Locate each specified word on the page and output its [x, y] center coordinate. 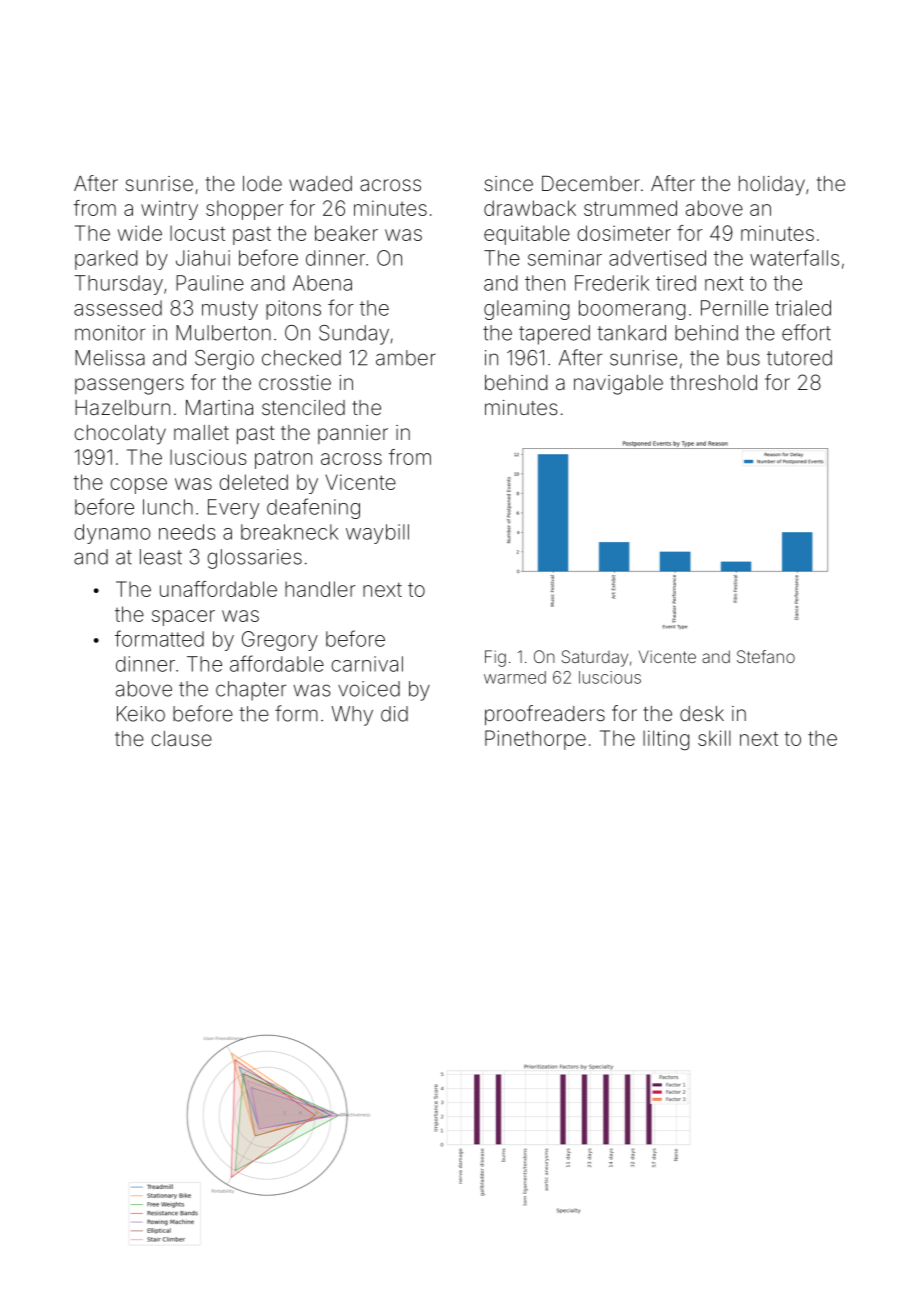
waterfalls [794, 257]
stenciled [303, 407]
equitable [527, 235]
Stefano [766, 656]
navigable [618, 385]
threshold [713, 382]
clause [181, 738]
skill [714, 738]
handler [320, 589]
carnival [367, 664]
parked [106, 260]
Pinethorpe [535, 740]
